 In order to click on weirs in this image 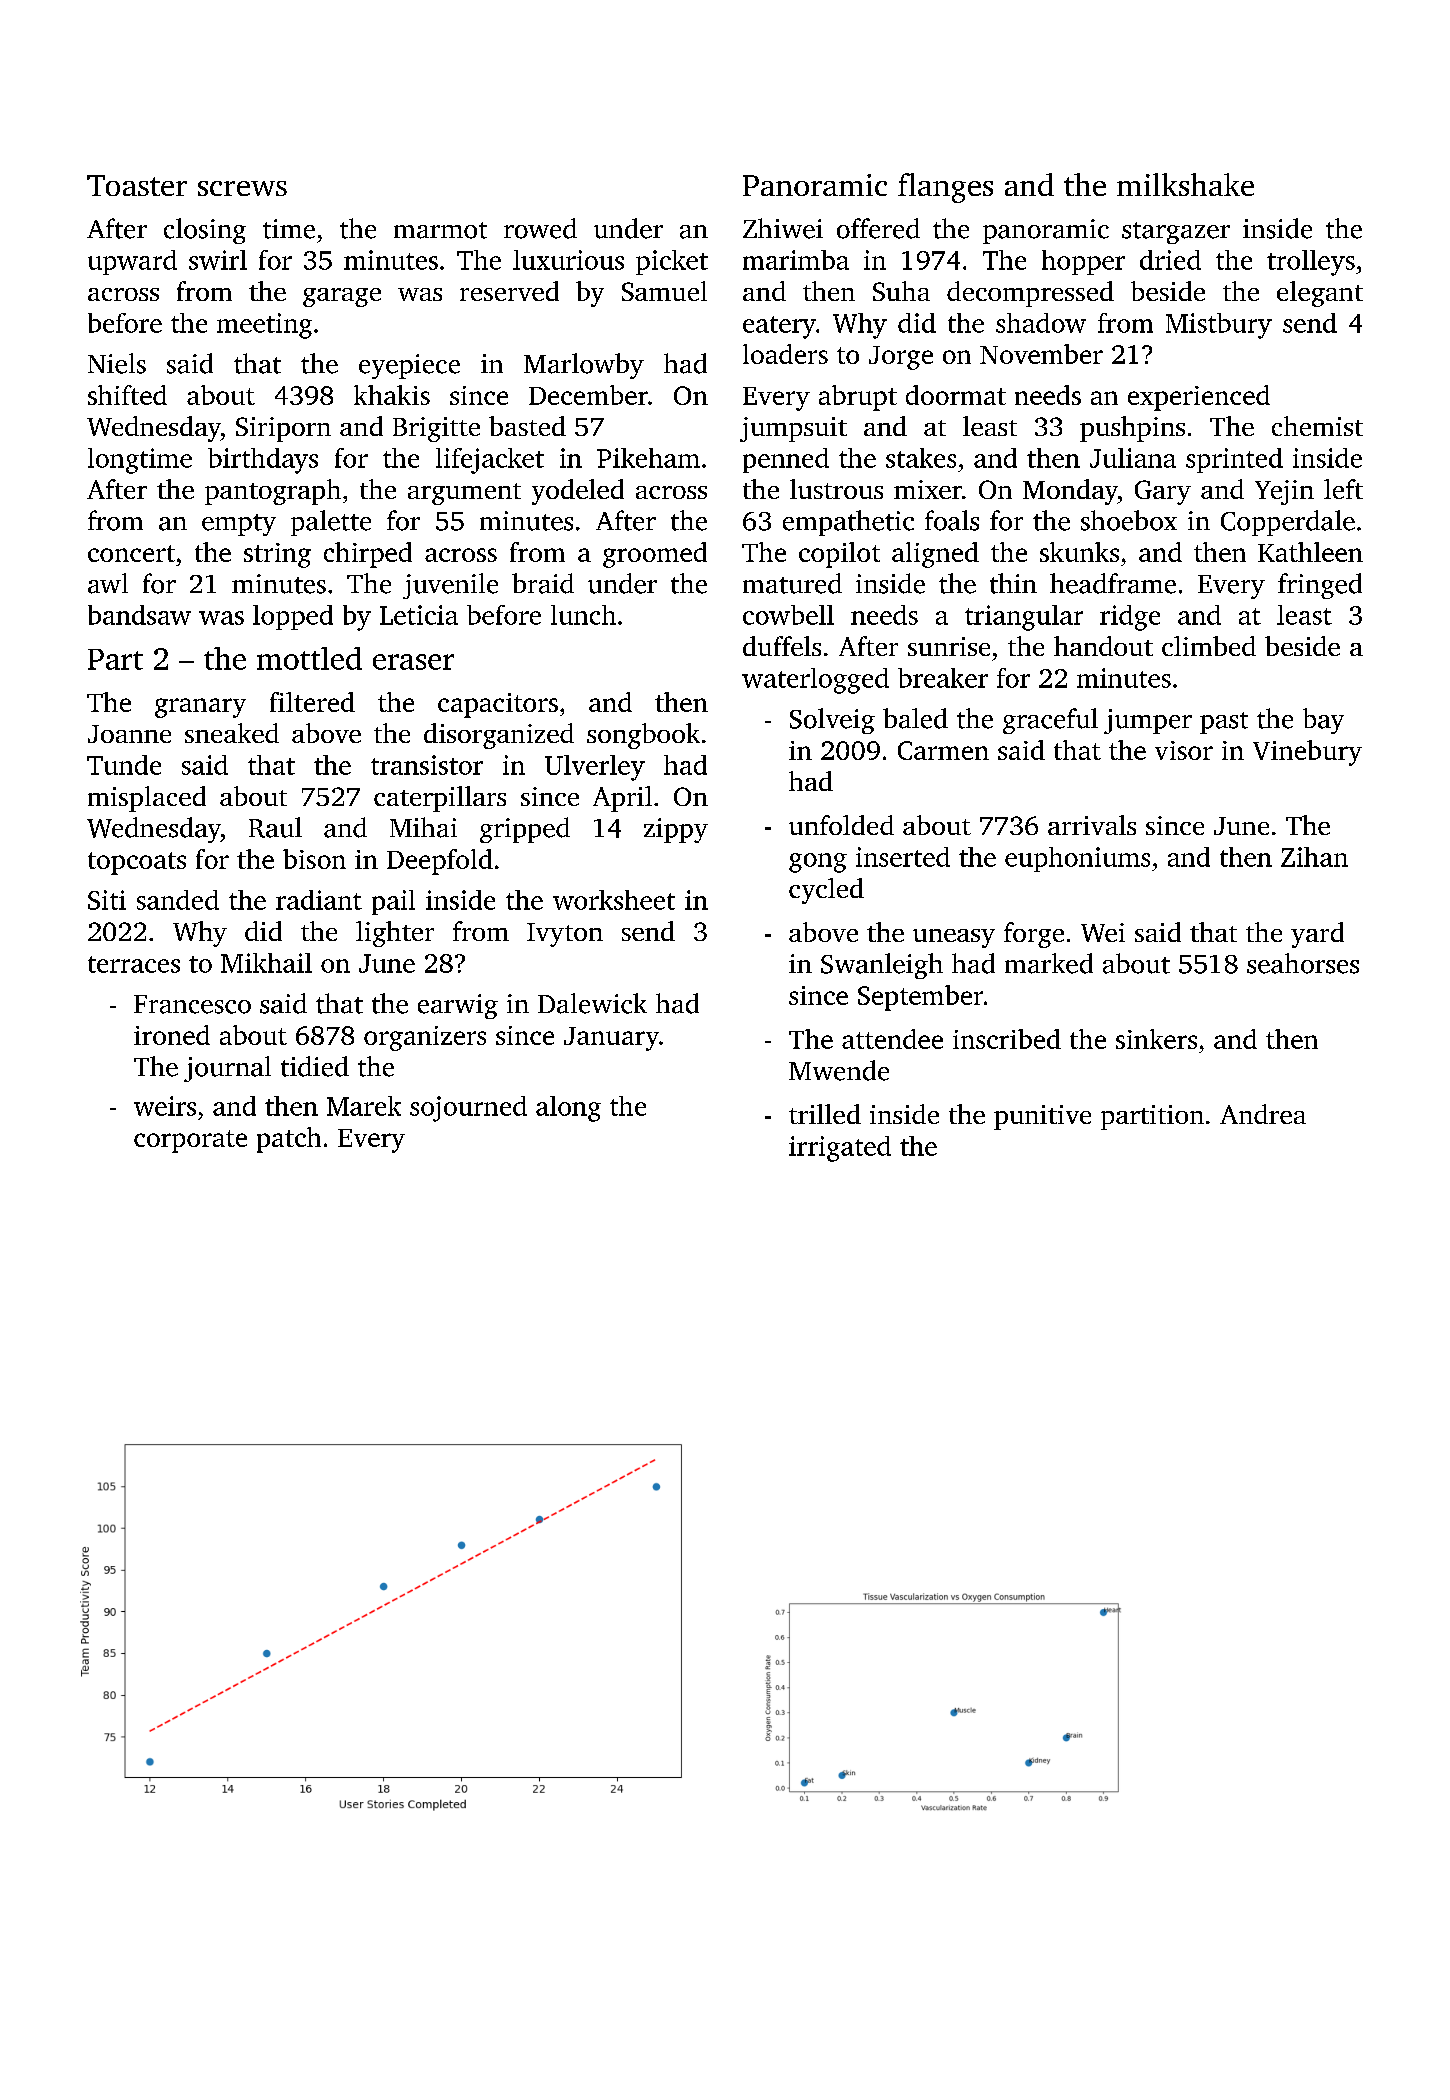, I will do `click(165, 1106)`.
